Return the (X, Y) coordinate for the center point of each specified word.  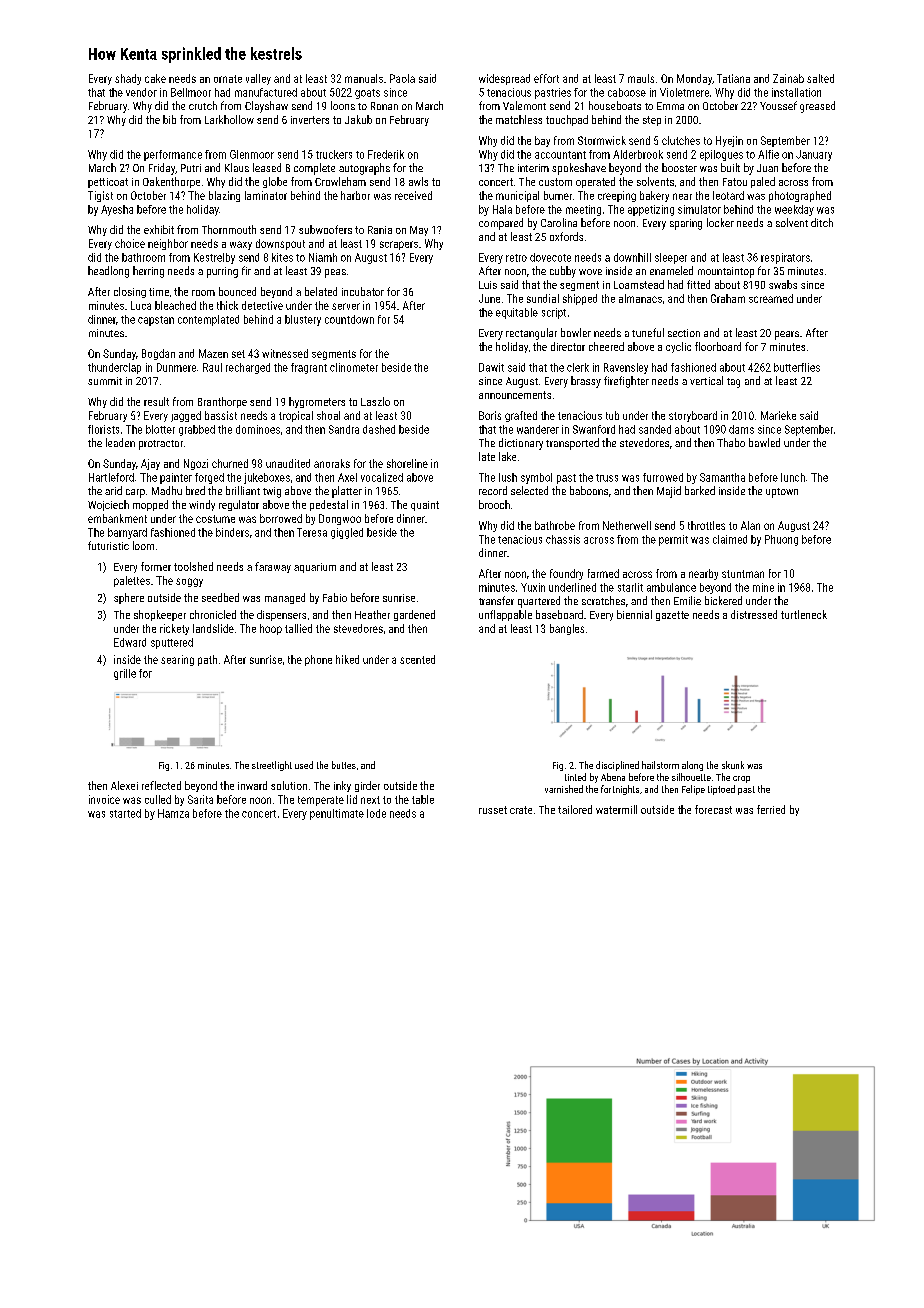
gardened (414, 615)
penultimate (337, 814)
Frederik (386, 154)
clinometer (354, 367)
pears (787, 335)
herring (148, 272)
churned (230, 463)
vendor (141, 92)
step (652, 121)
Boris (490, 415)
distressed (754, 614)
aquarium (315, 568)
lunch (793, 477)
